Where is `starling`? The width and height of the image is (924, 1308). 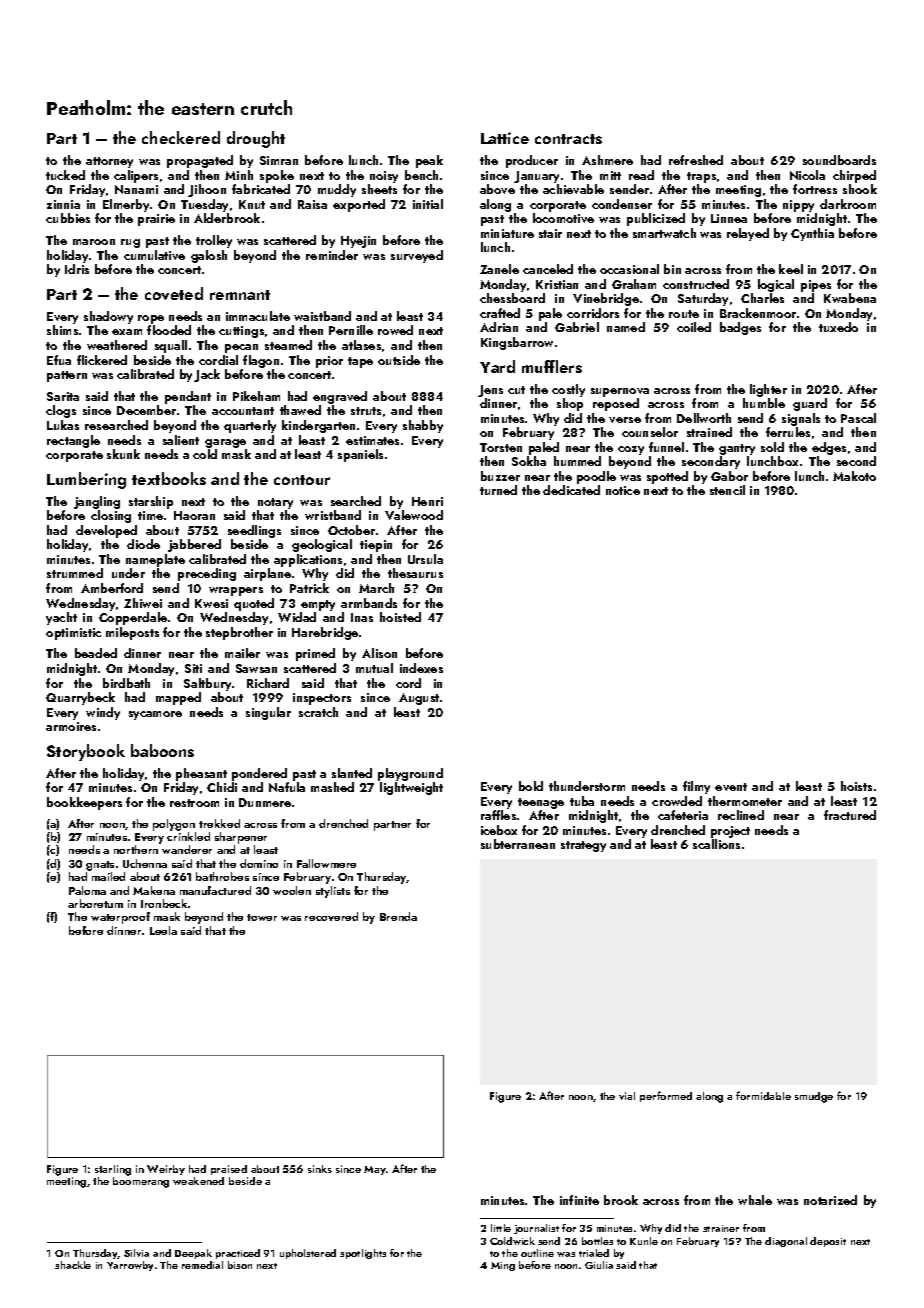 starling is located at coordinates (113, 1170).
